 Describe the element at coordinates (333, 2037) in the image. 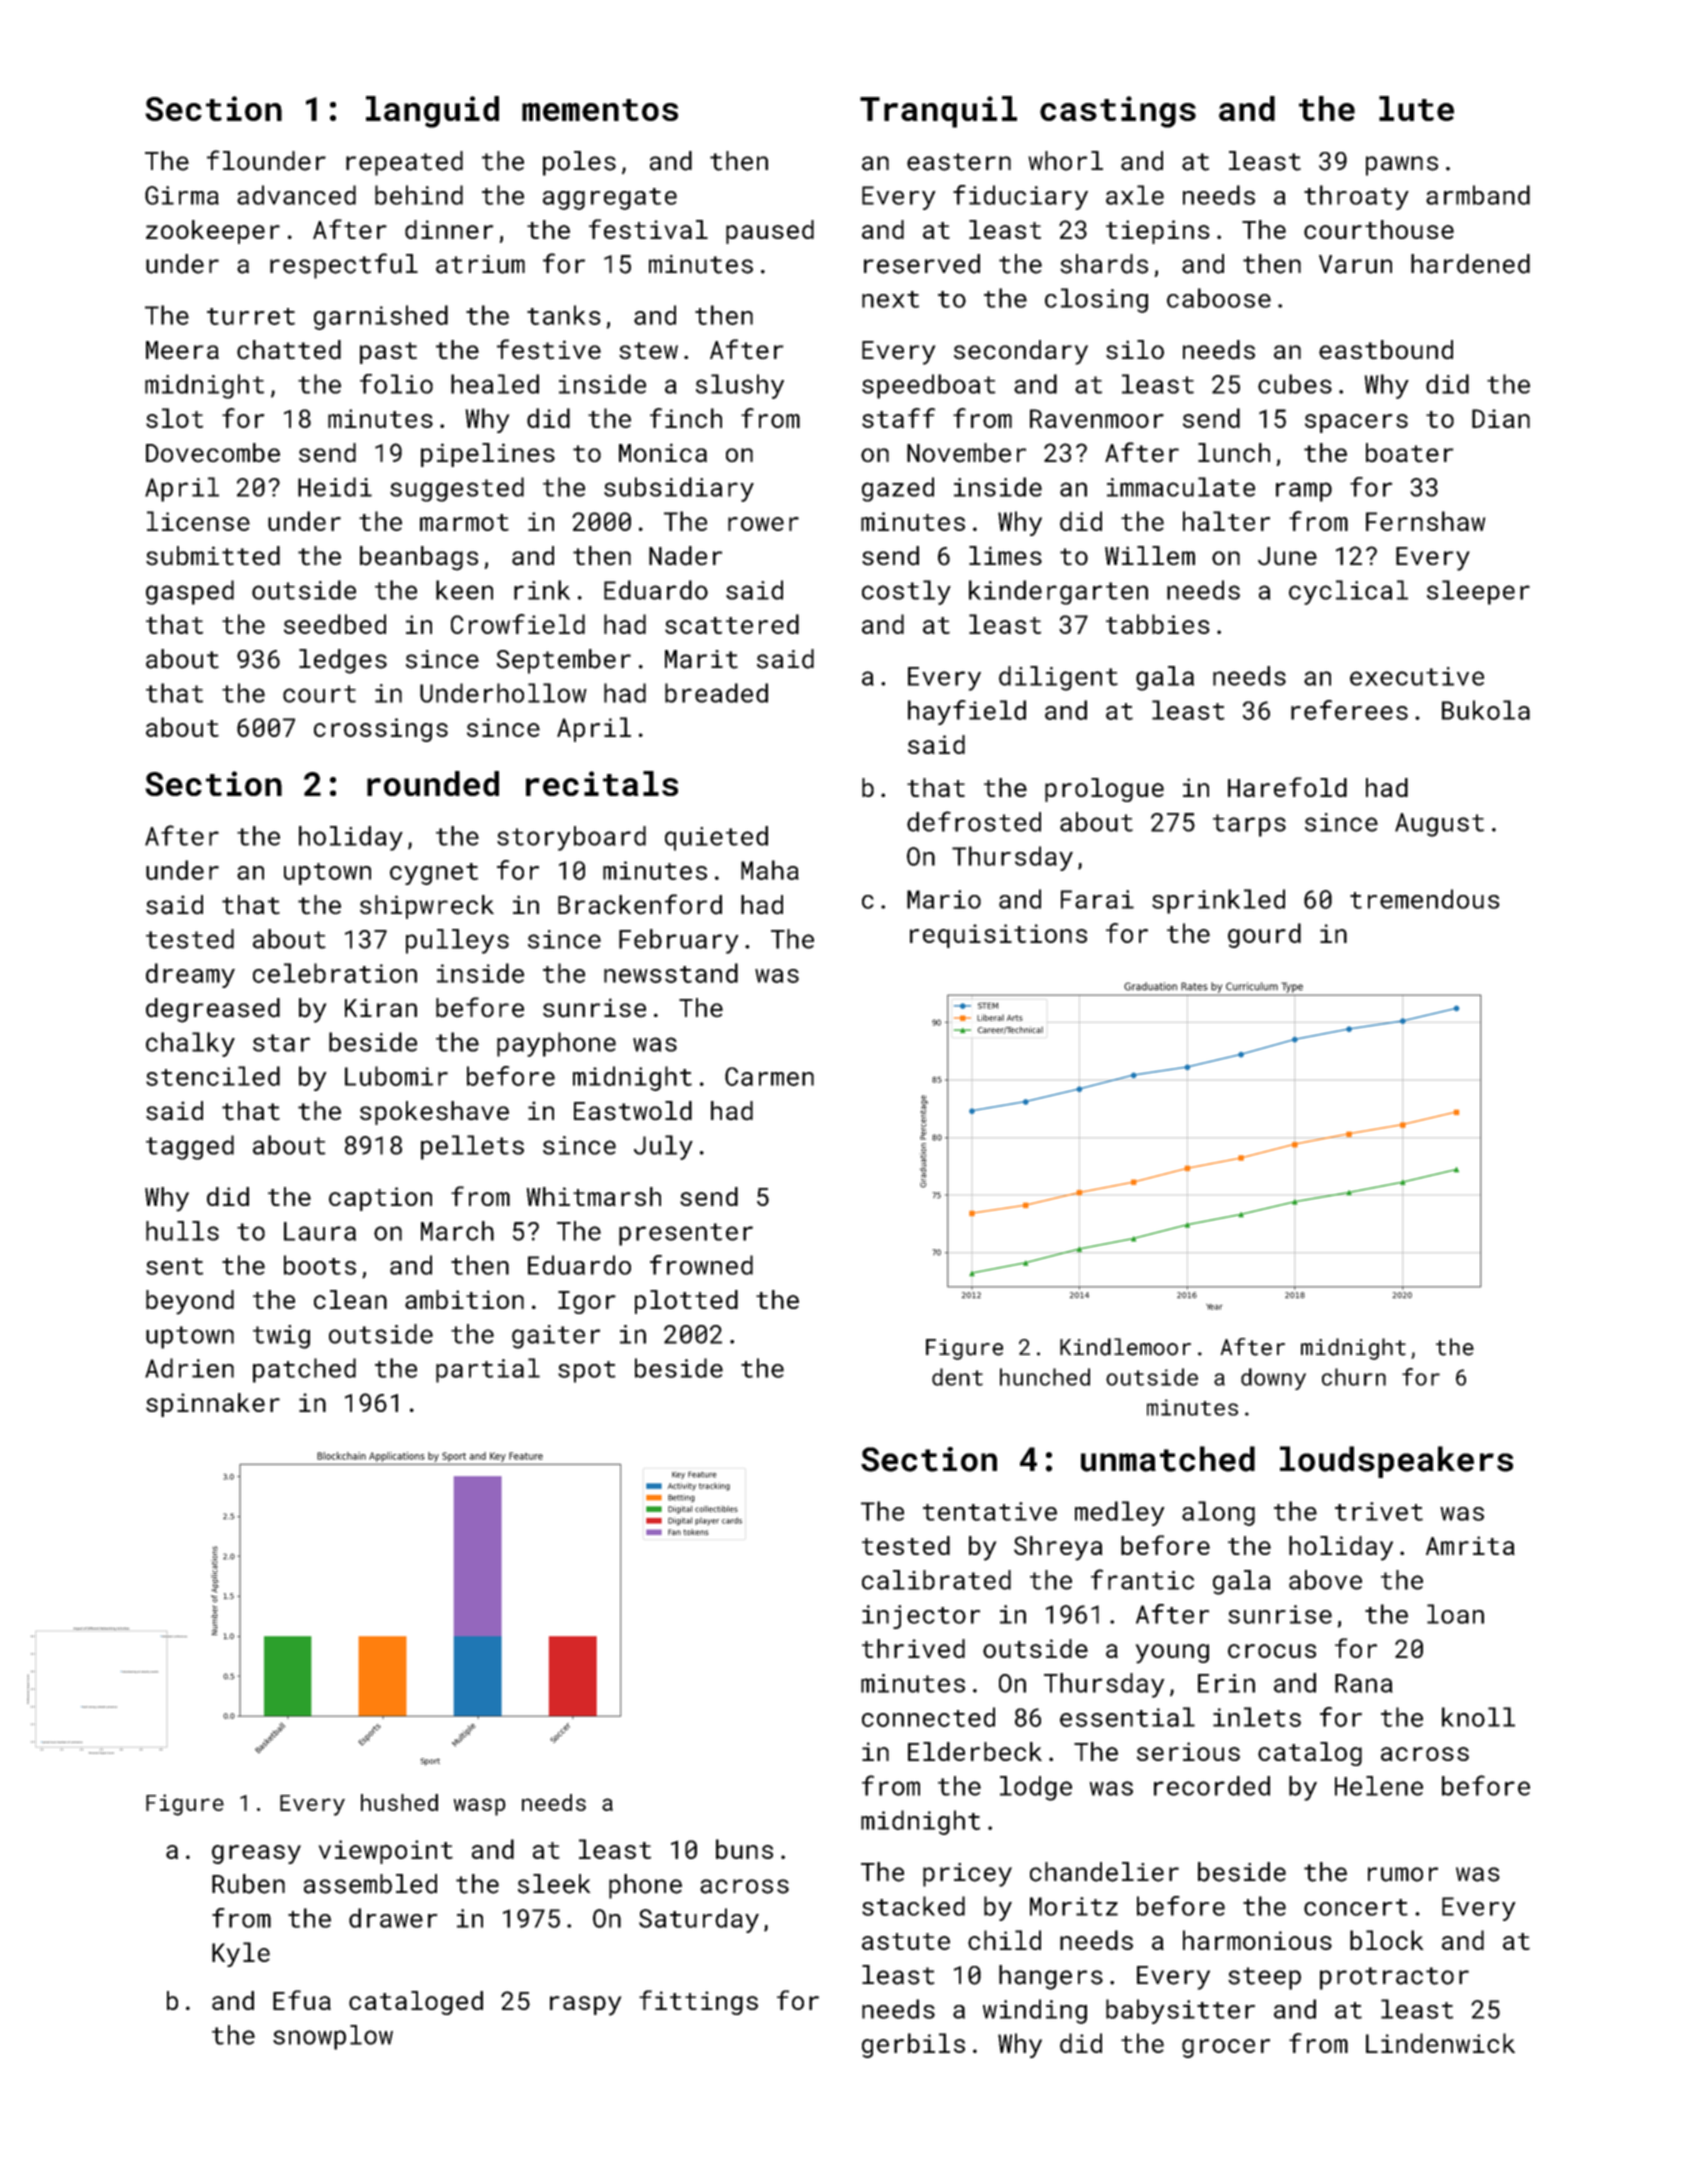

I see `snowplow` at that location.
